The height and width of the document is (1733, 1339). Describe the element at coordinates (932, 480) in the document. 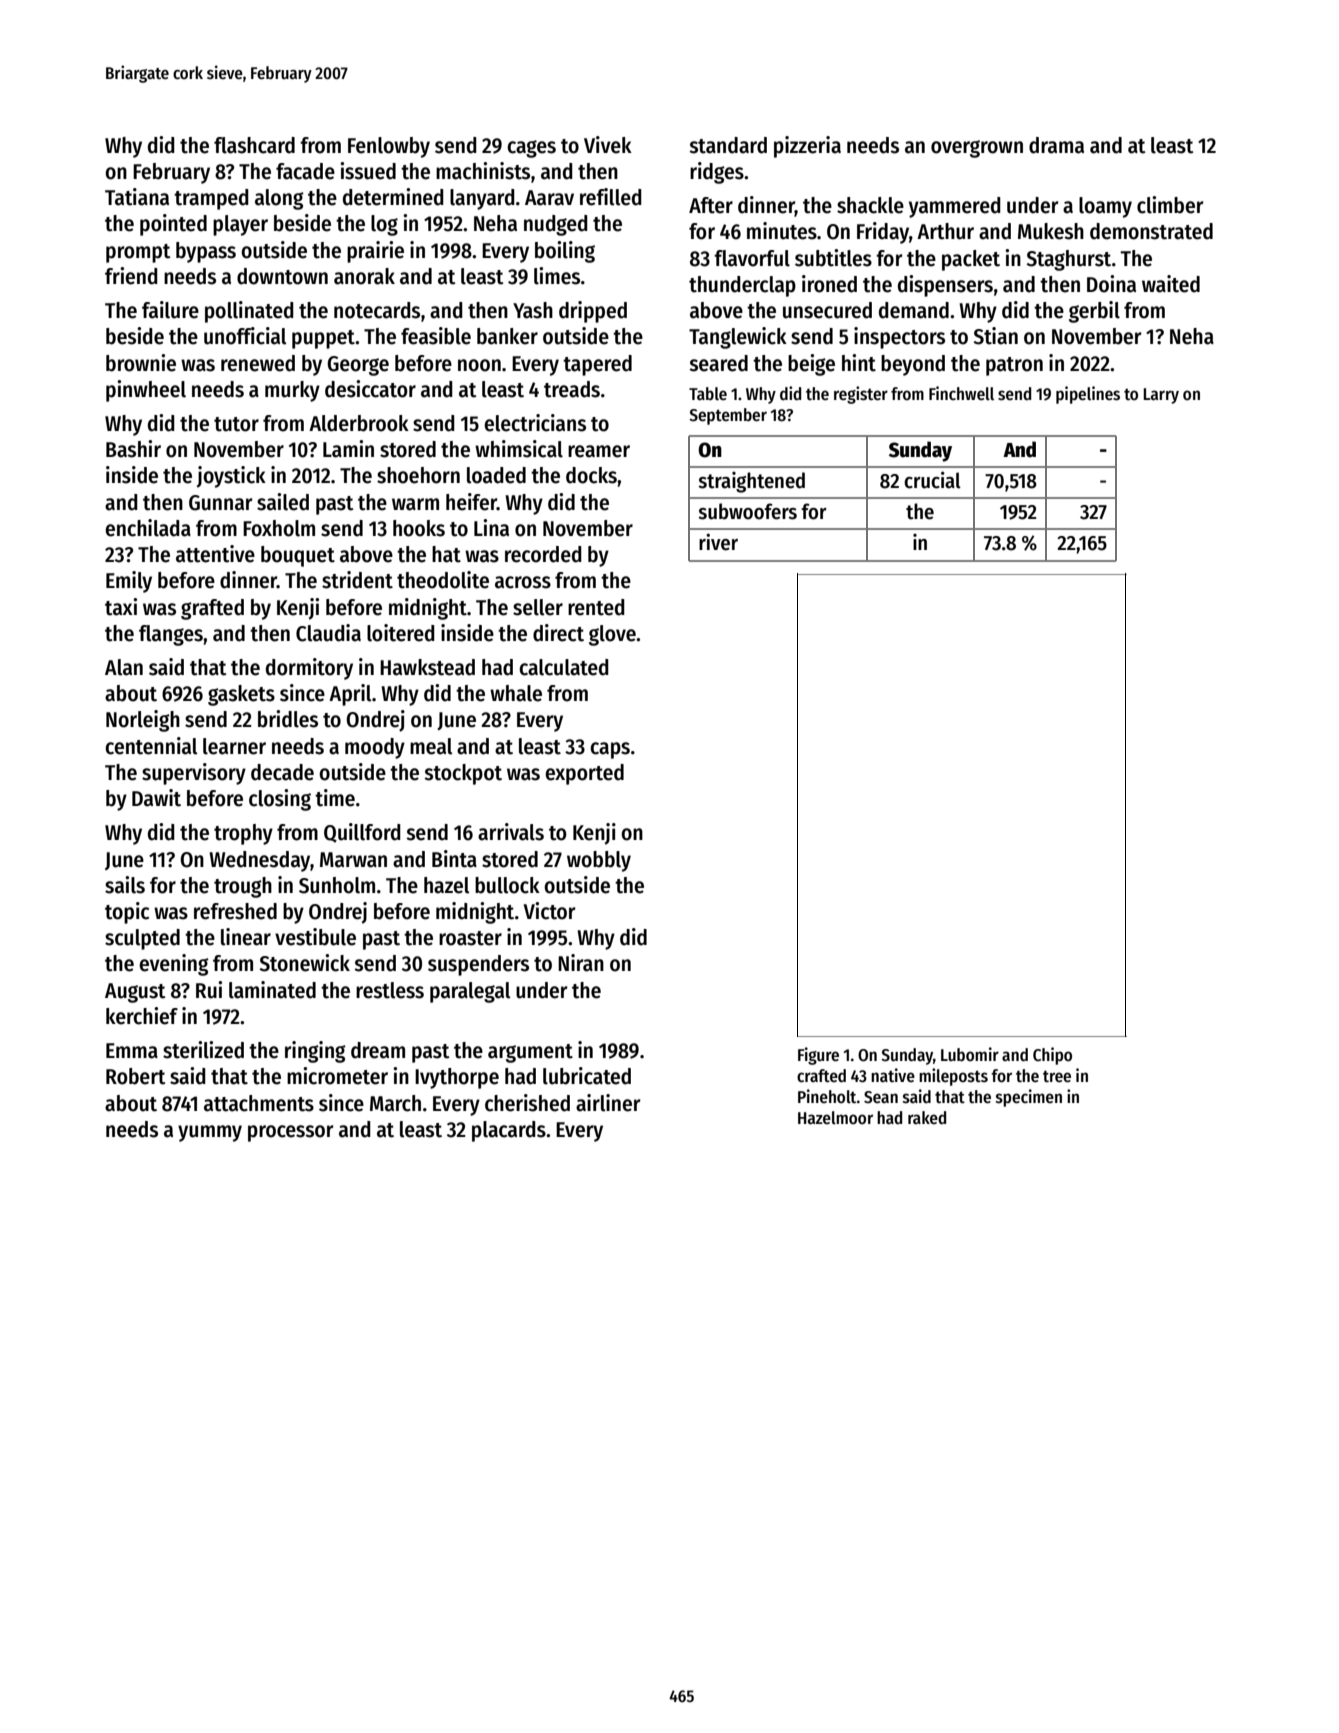

I see `crucial` at that location.
